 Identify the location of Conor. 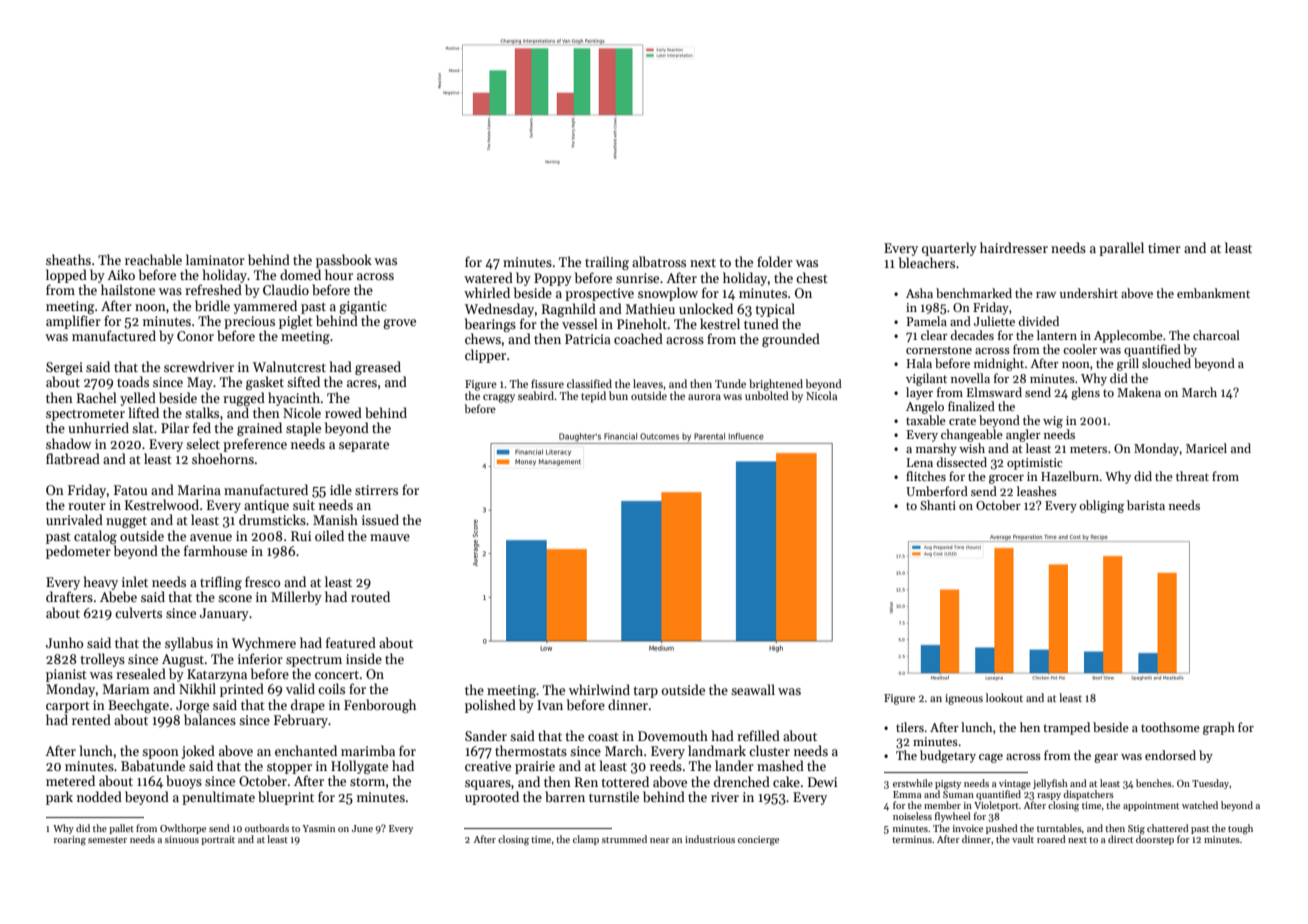
(195, 336).
